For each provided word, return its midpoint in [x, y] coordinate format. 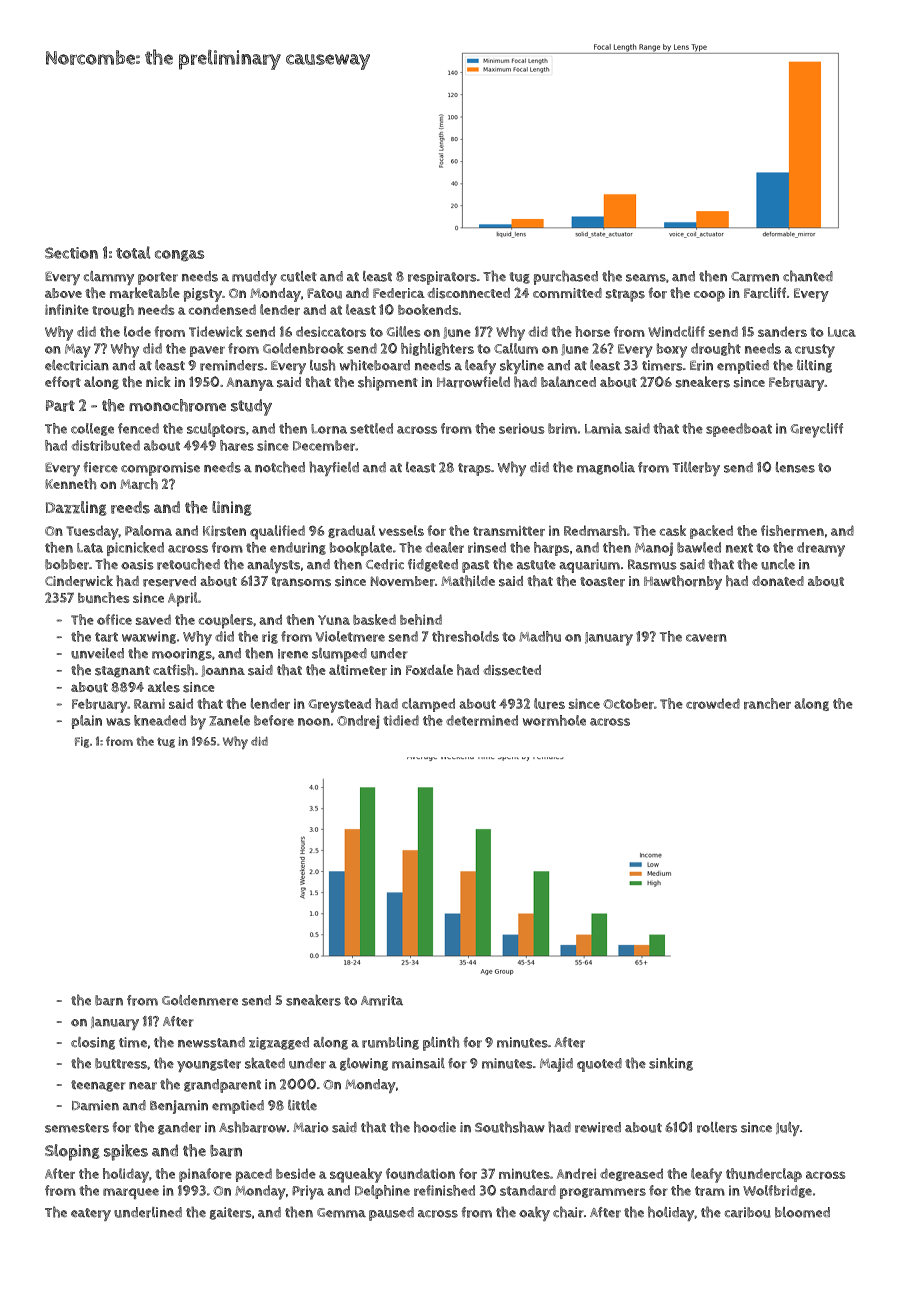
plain [87, 722]
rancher [767, 703]
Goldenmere [200, 1000]
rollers [717, 1127]
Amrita [382, 1000]
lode [137, 331]
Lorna [329, 429]
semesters [77, 1128]
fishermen [792, 530]
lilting [814, 366]
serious [522, 428]
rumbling [390, 1043]
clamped [428, 705]
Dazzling [76, 508]
